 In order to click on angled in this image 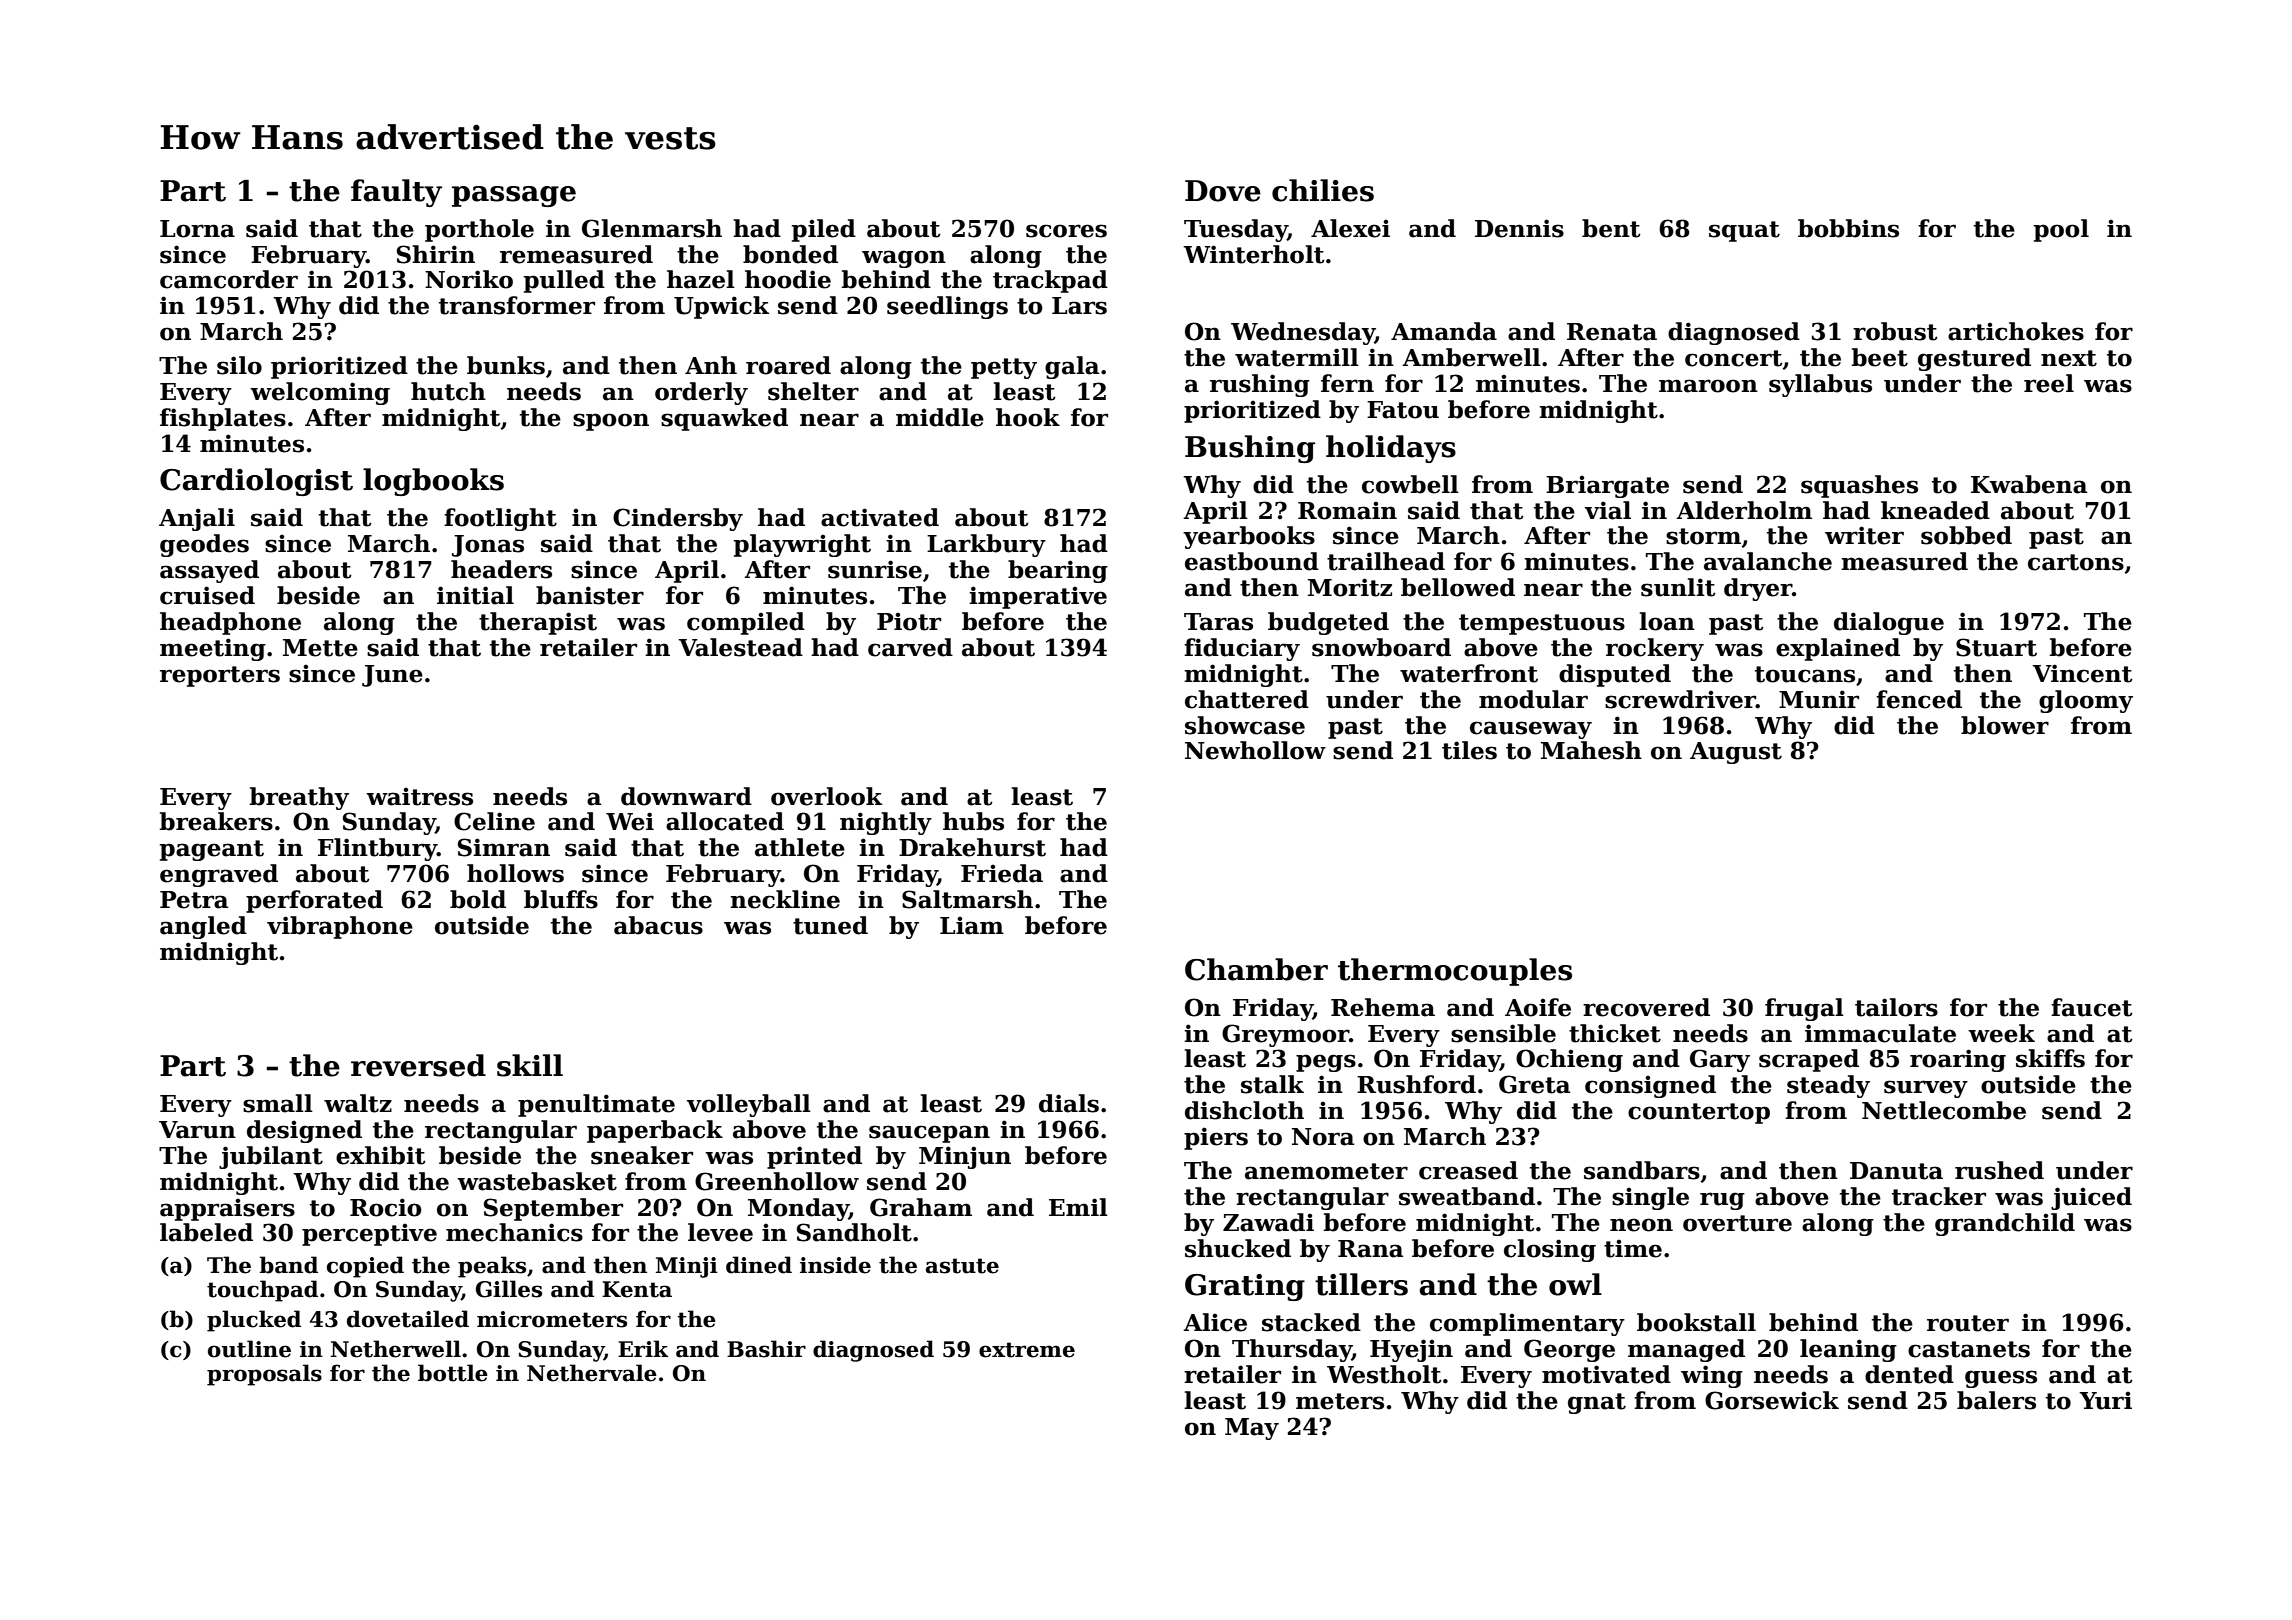, I will do `click(203, 927)`.
